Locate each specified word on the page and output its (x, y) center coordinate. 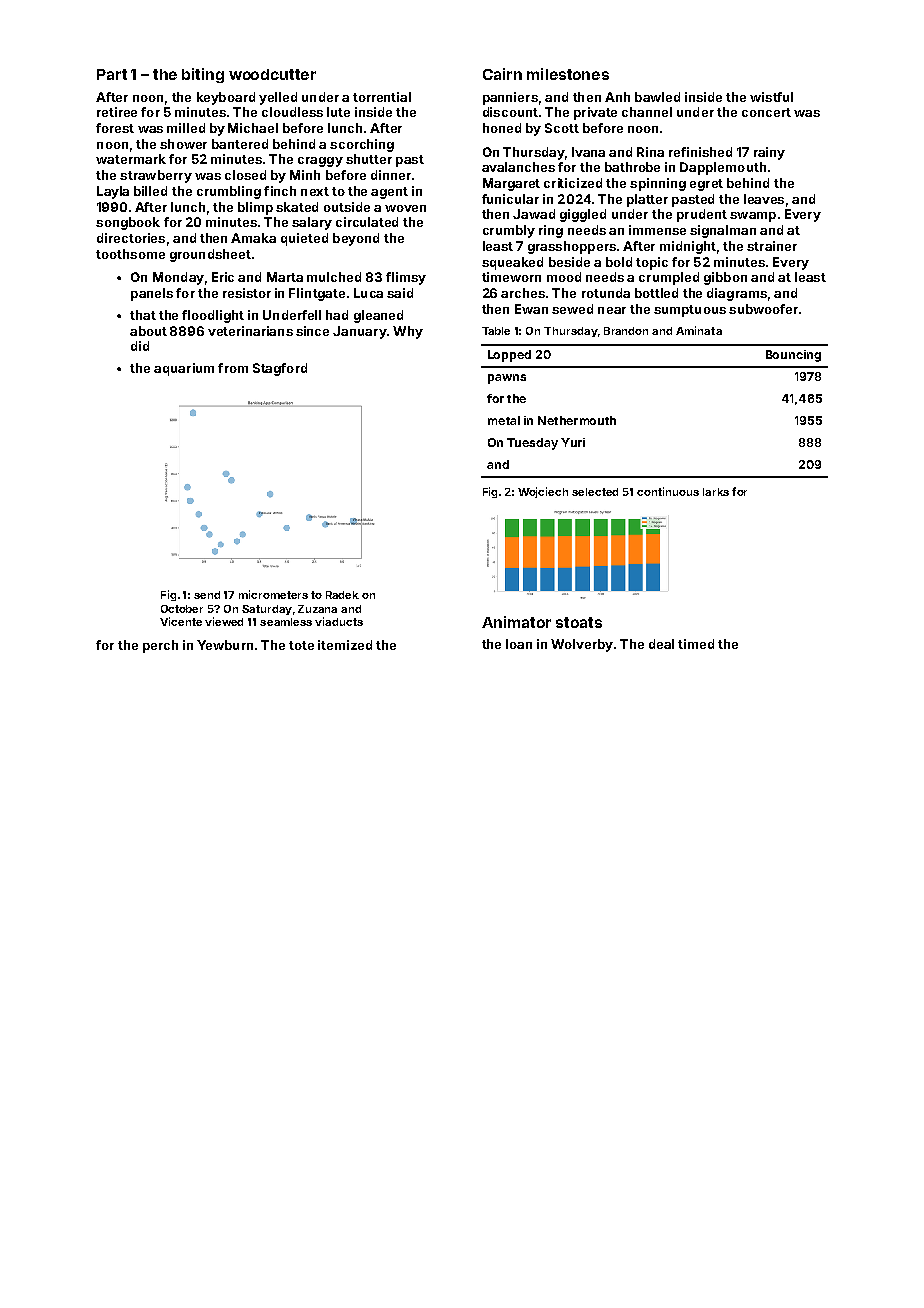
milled (186, 128)
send (207, 595)
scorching (362, 145)
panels (152, 294)
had (337, 315)
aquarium (184, 369)
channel (647, 112)
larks (716, 492)
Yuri (573, 442)
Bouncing (793, 356)
